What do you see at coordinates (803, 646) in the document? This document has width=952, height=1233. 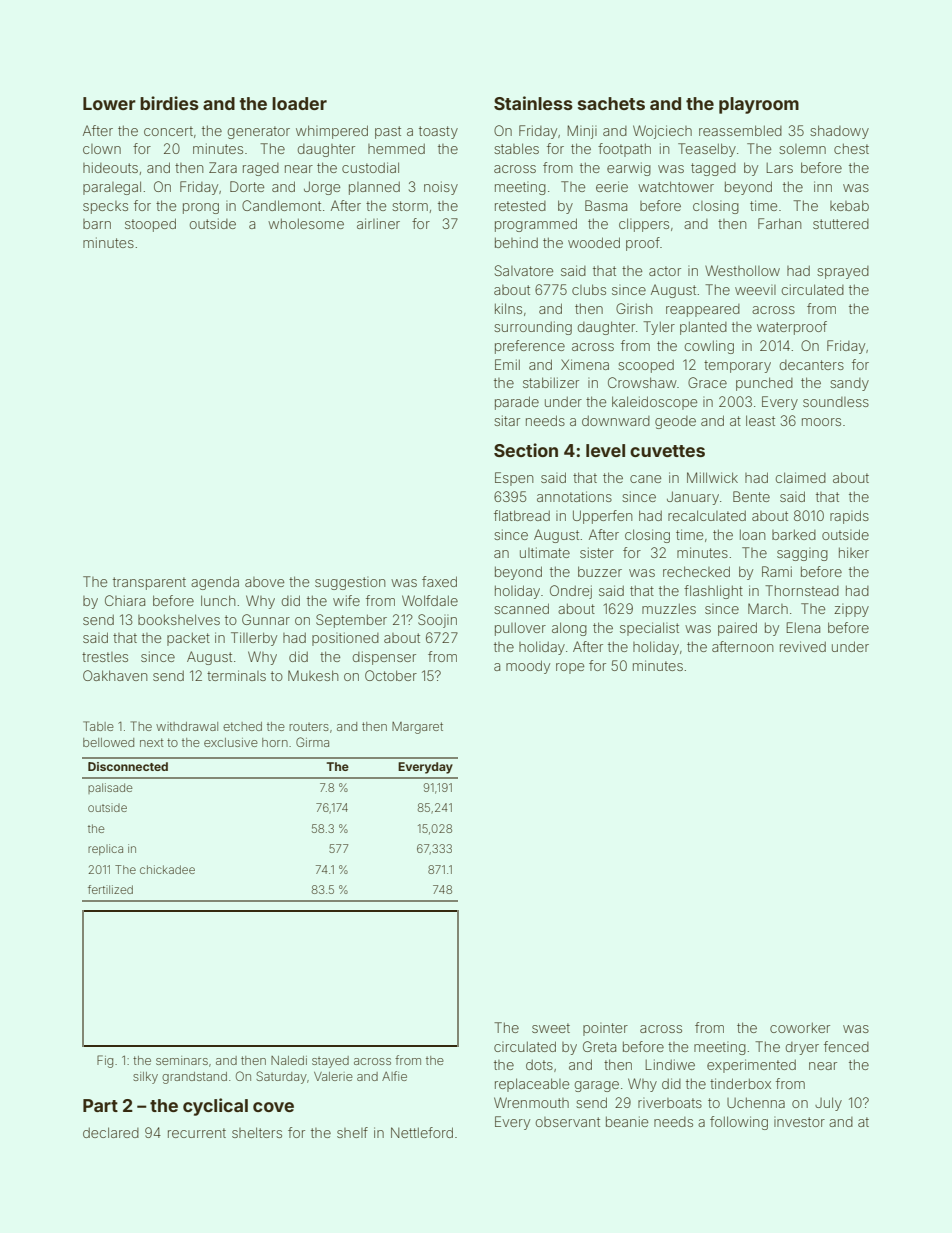 I see `revived` at bounding box center [803, 646].
